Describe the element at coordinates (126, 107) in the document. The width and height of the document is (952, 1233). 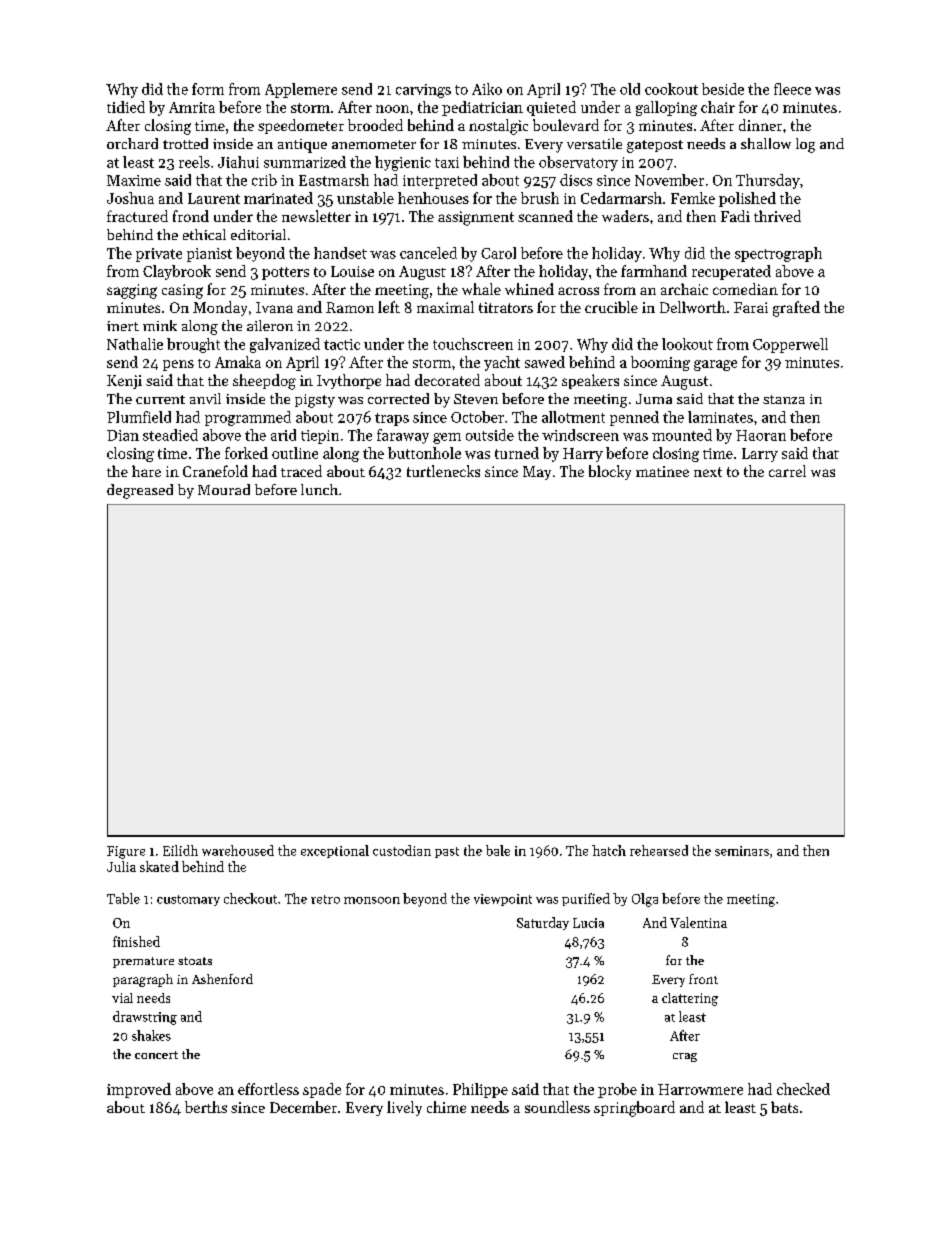
I see `tidied` at that location.
